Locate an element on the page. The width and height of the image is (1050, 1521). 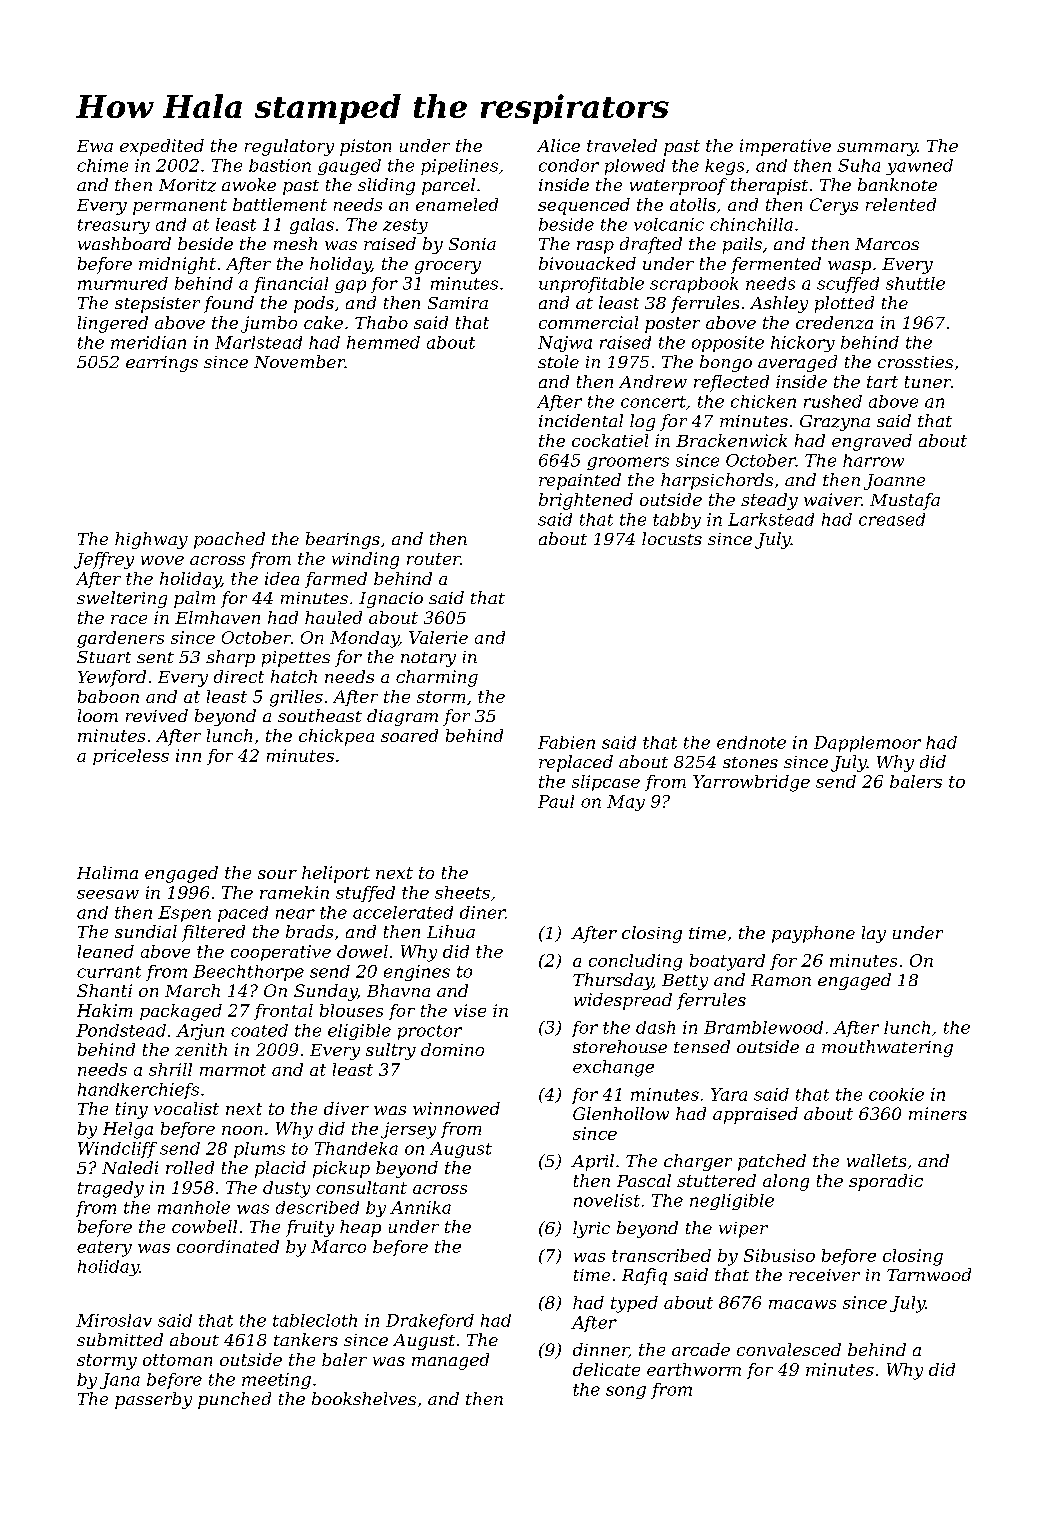
Larkstead is located at coordinates (771, 519).
